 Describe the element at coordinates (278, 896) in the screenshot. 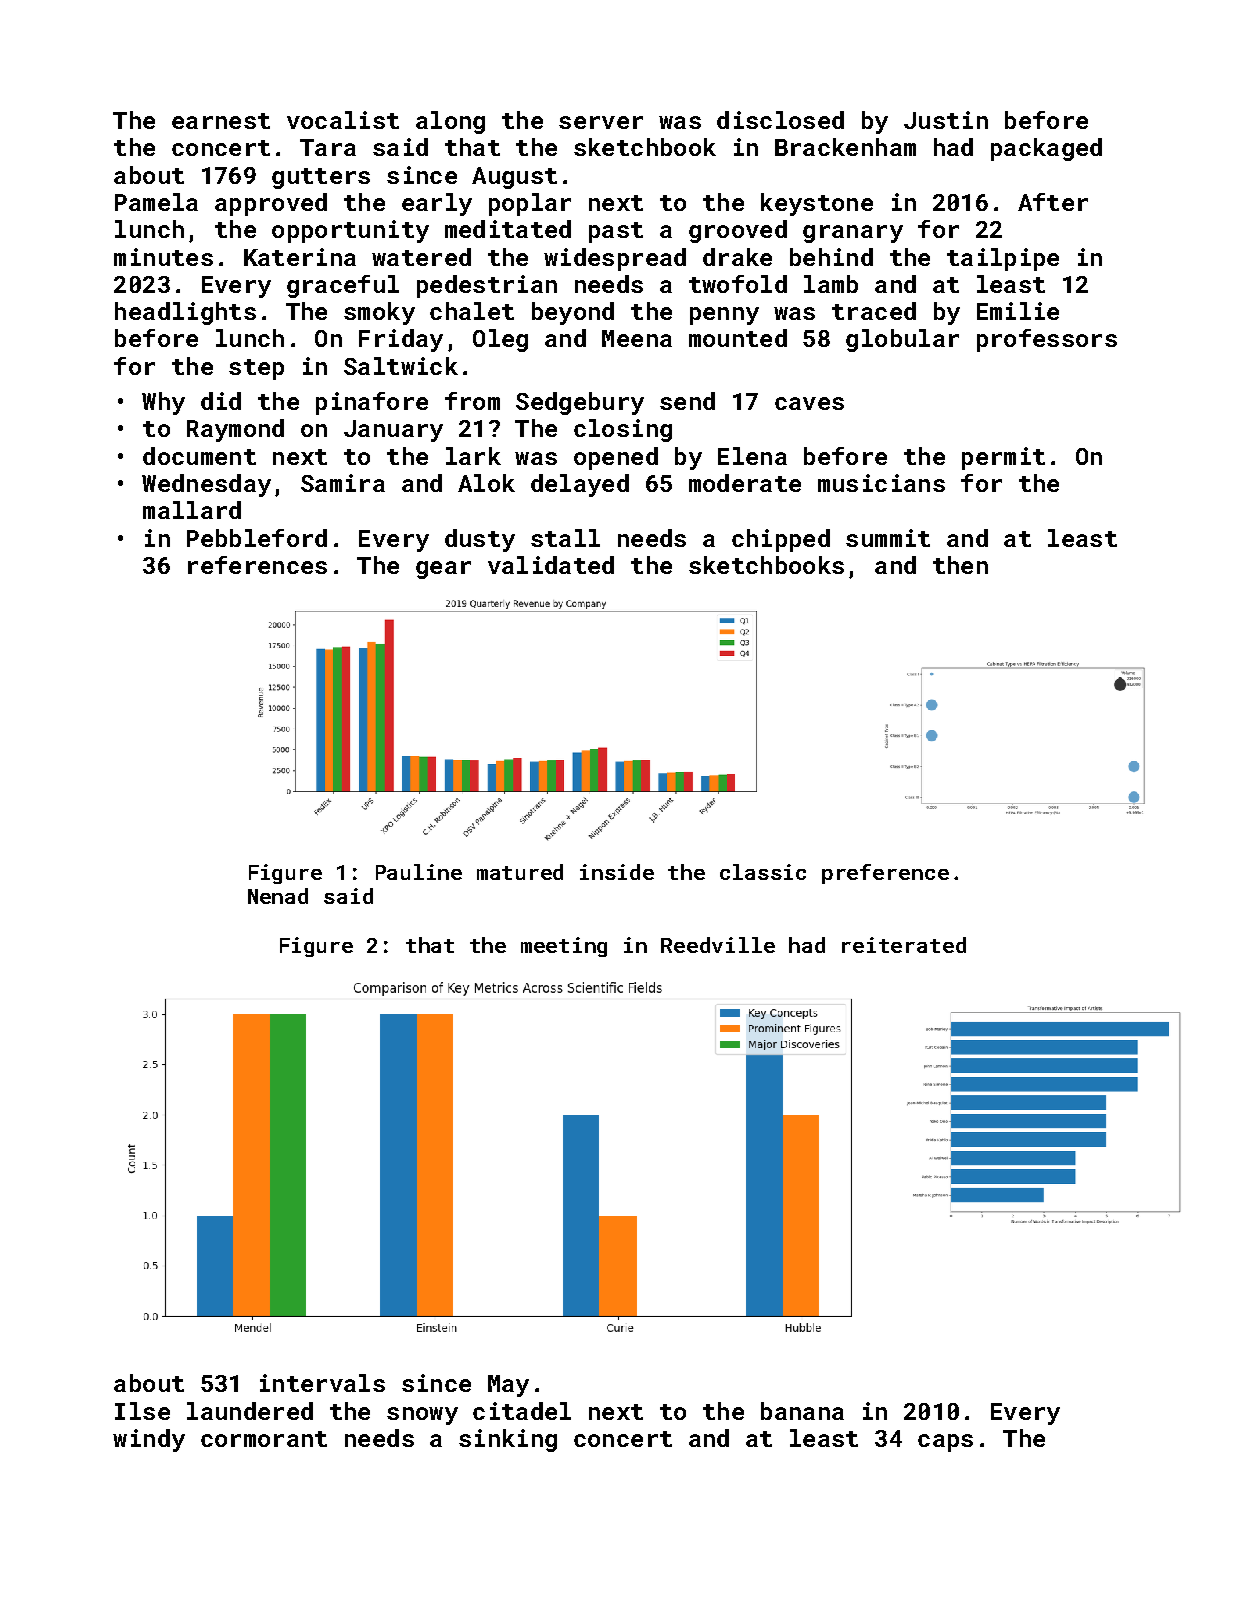

I see `Nenad` at that location.
